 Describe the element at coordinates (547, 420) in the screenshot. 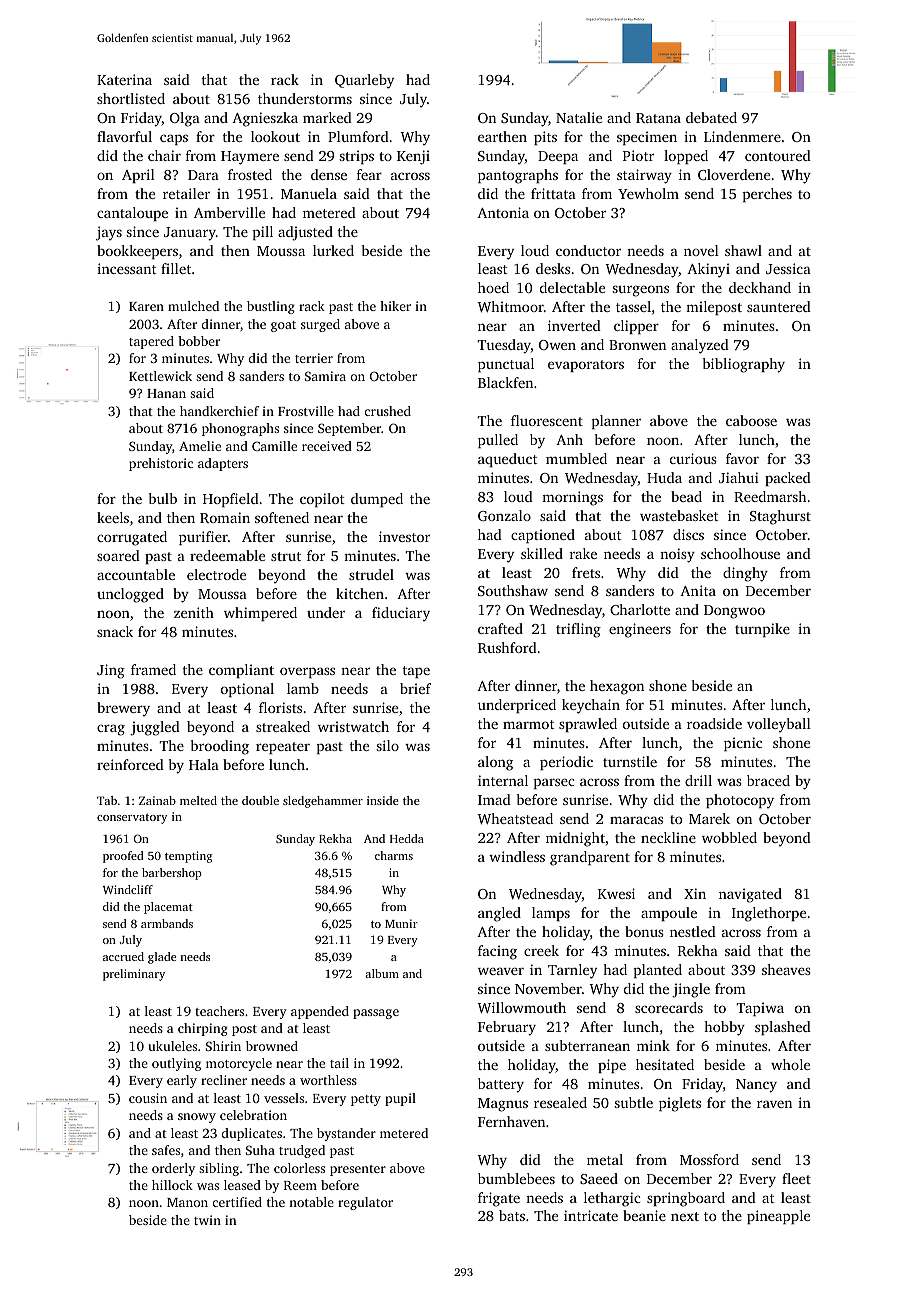

I see `fluorescent` at that location.
